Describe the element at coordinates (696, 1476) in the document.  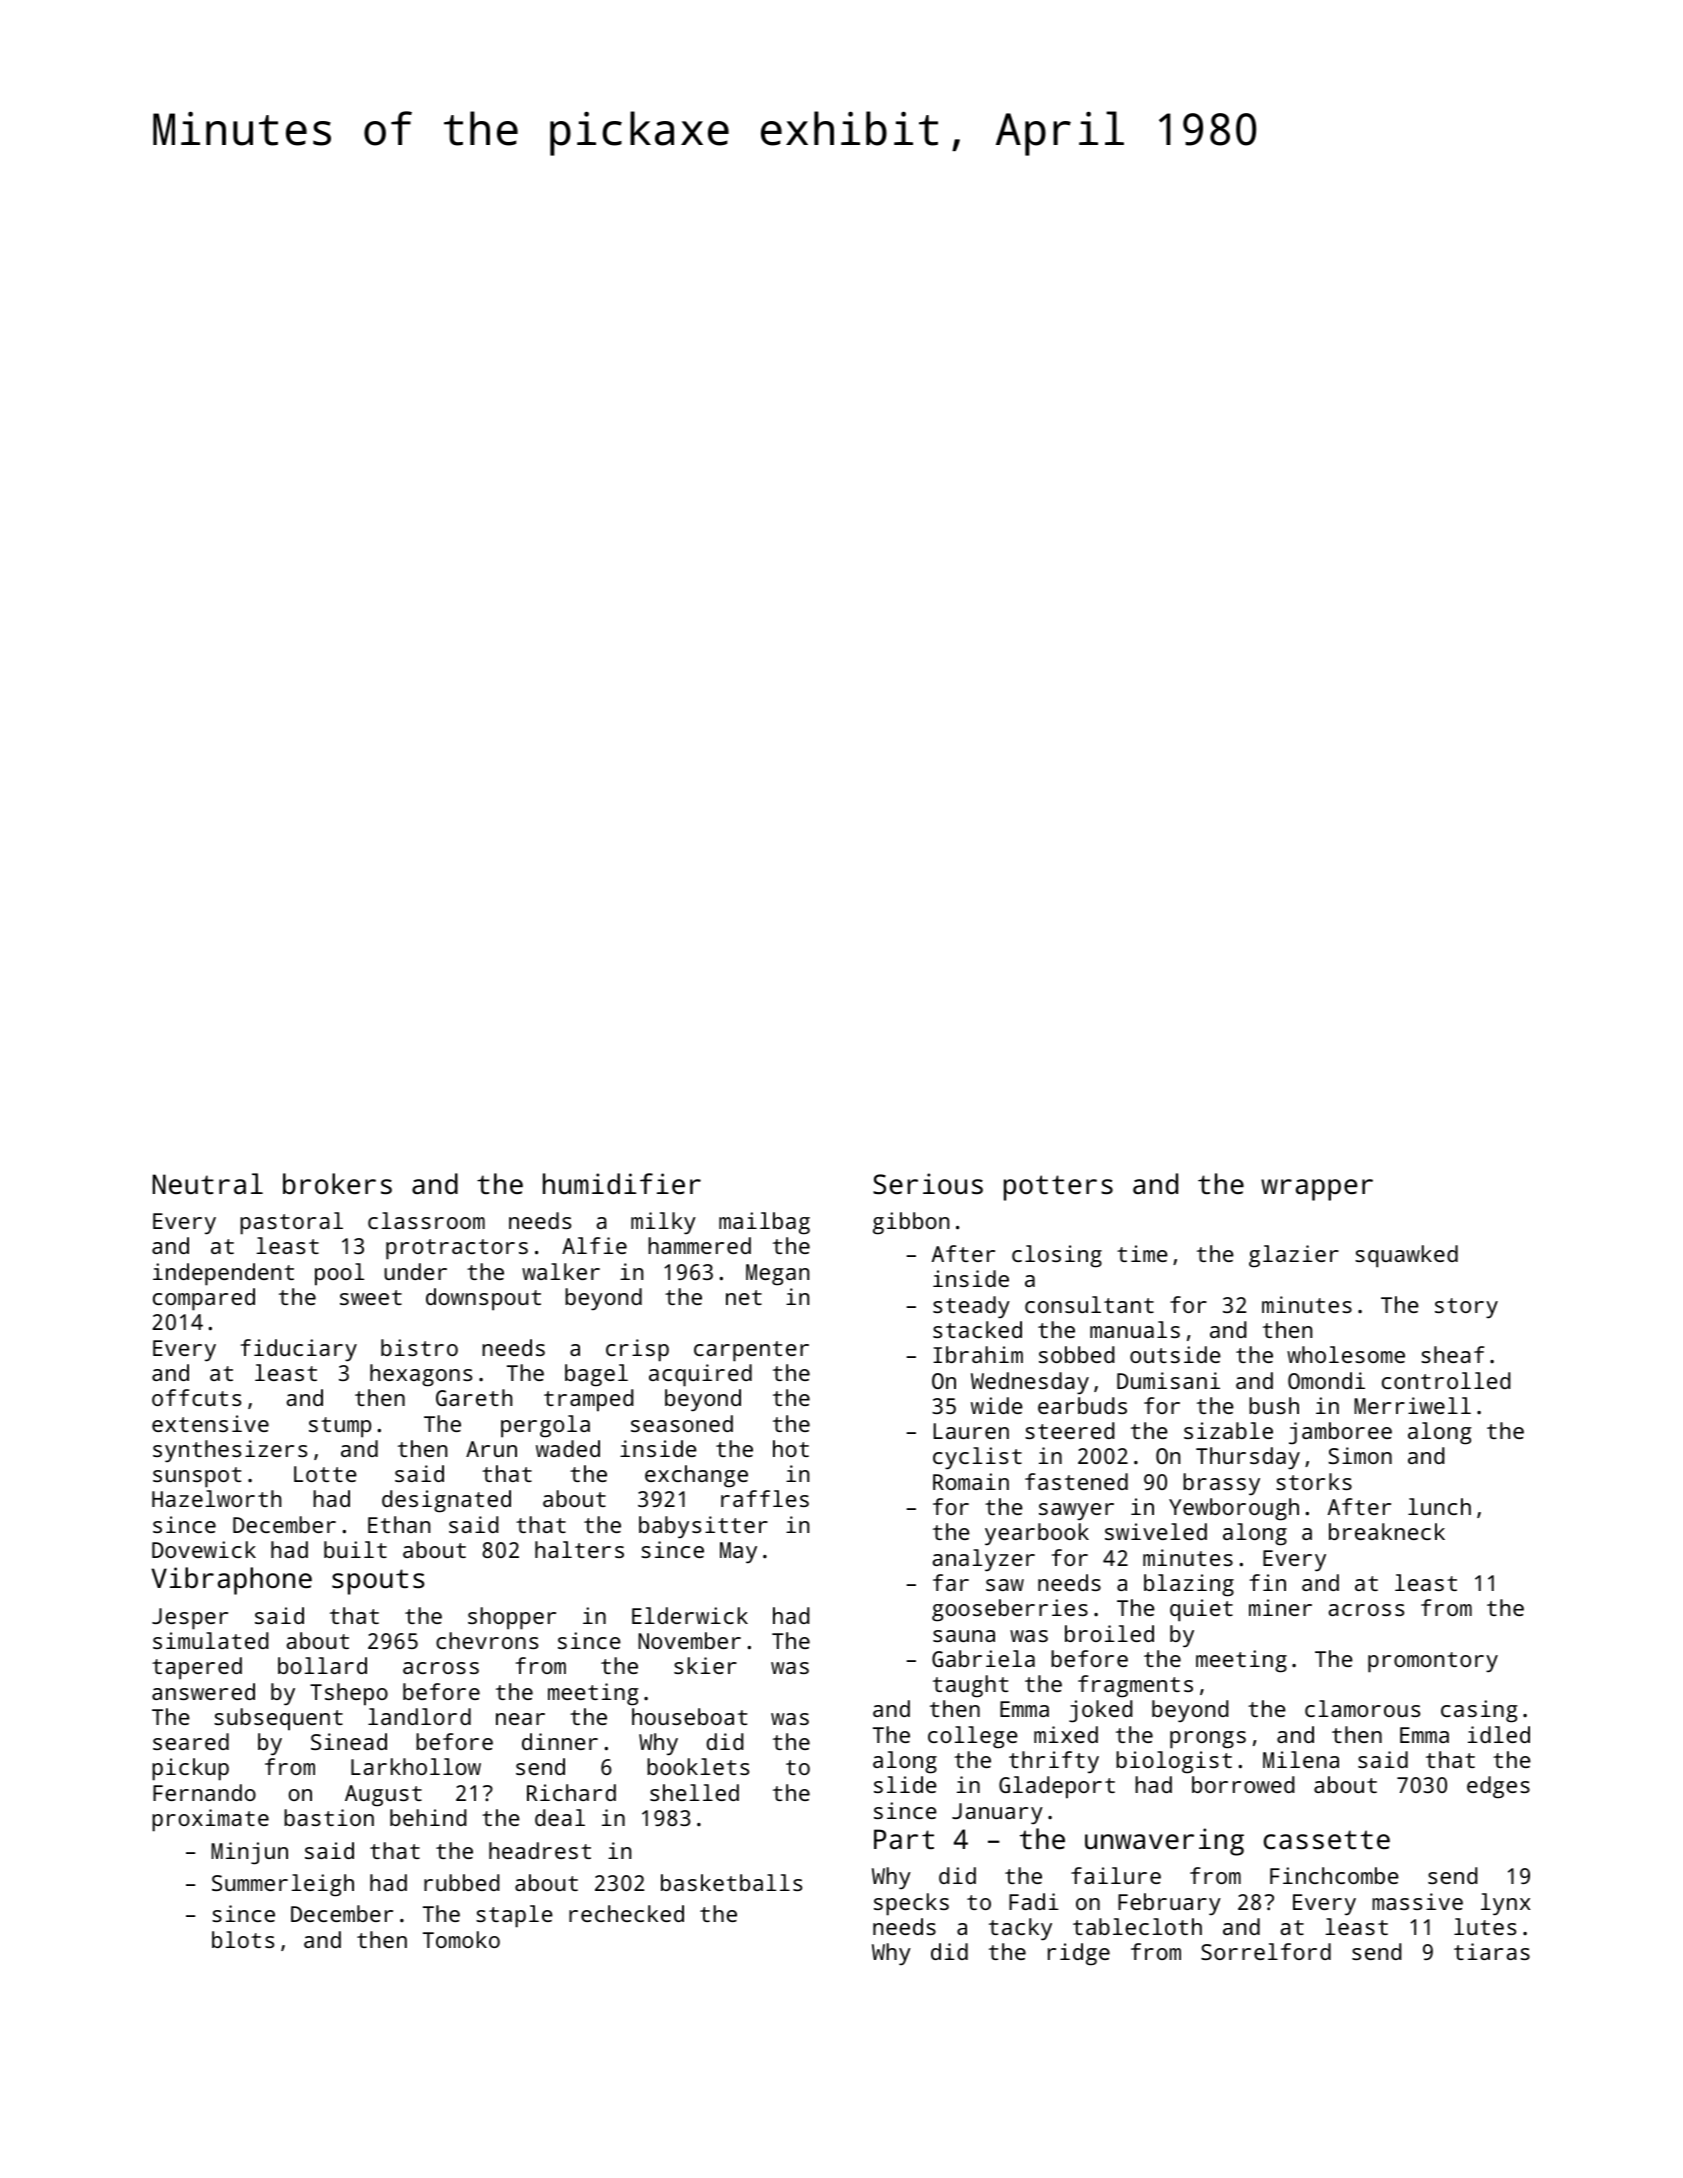
I see `exchange` at that location.
